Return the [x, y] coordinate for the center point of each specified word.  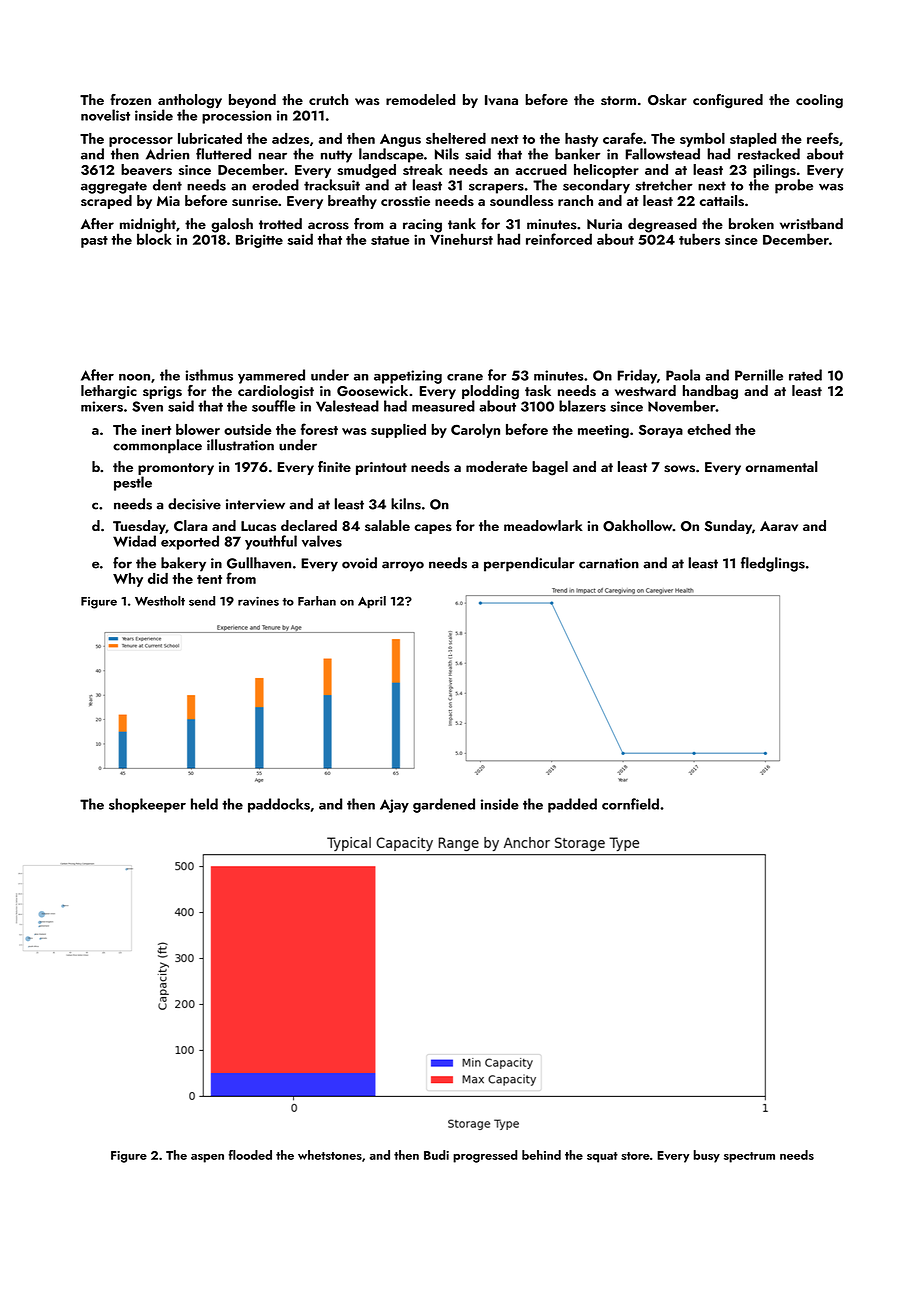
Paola [683, 375]
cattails [722, 200]
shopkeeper [147, 805]
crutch [328, 99]
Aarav [779, 526]
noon [134, 377]
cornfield [630, 804]
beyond [252, 101]
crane [465, 377]
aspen [207, 1158]
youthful [271, 542]
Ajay [394, 806]
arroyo [403, 566]
